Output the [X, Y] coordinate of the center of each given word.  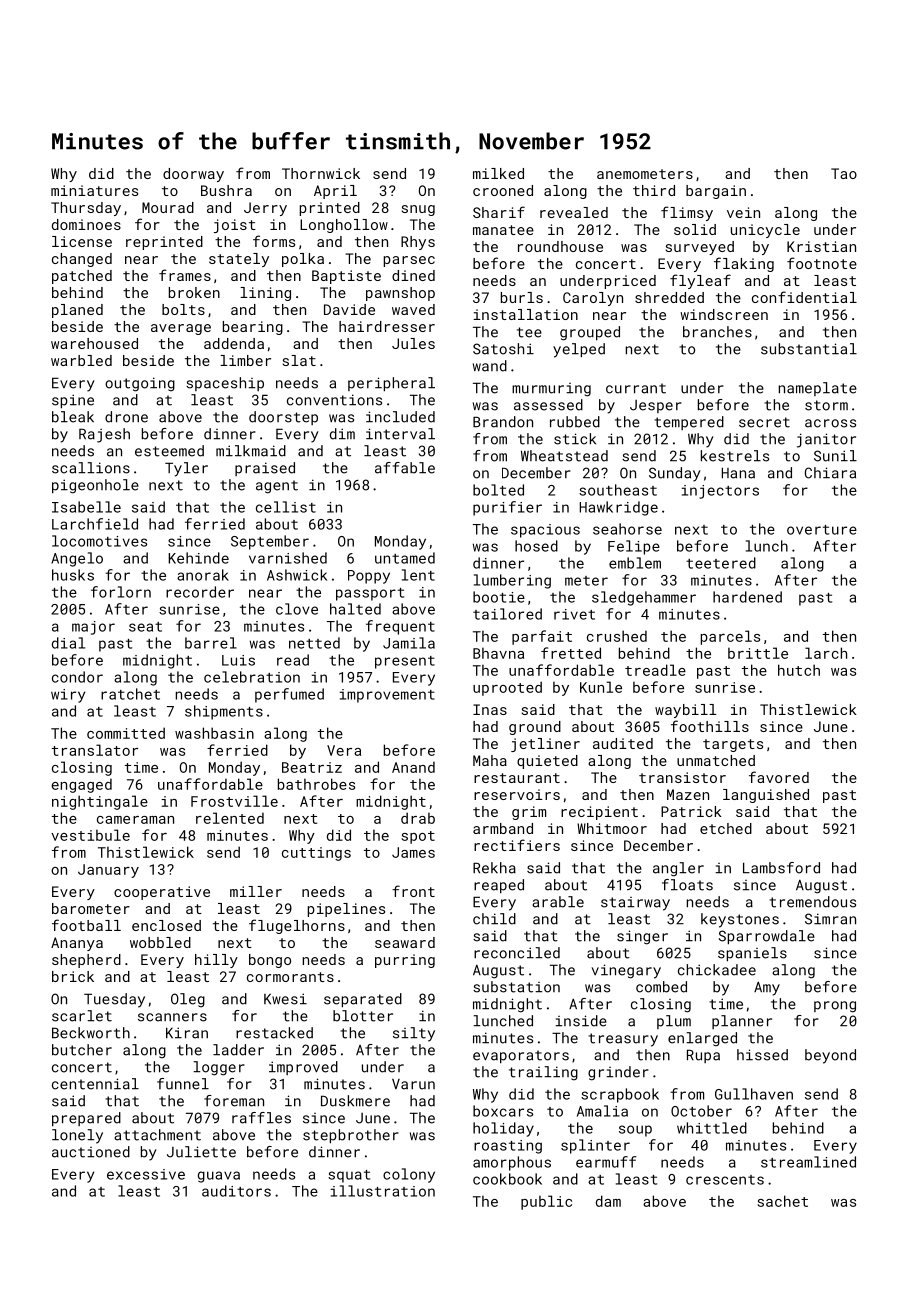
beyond [830, 1056]
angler [678, 869]
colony [409, 1175]
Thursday [86, 209]
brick [73, 976]
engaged [81, 785]
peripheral [391, 384]
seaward [405, 942]
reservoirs [517, 794]
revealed [574, 212]
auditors [236, 1191]
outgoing [140, 384]
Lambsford [781, 868]
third [654, 190]
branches [717, 332]
